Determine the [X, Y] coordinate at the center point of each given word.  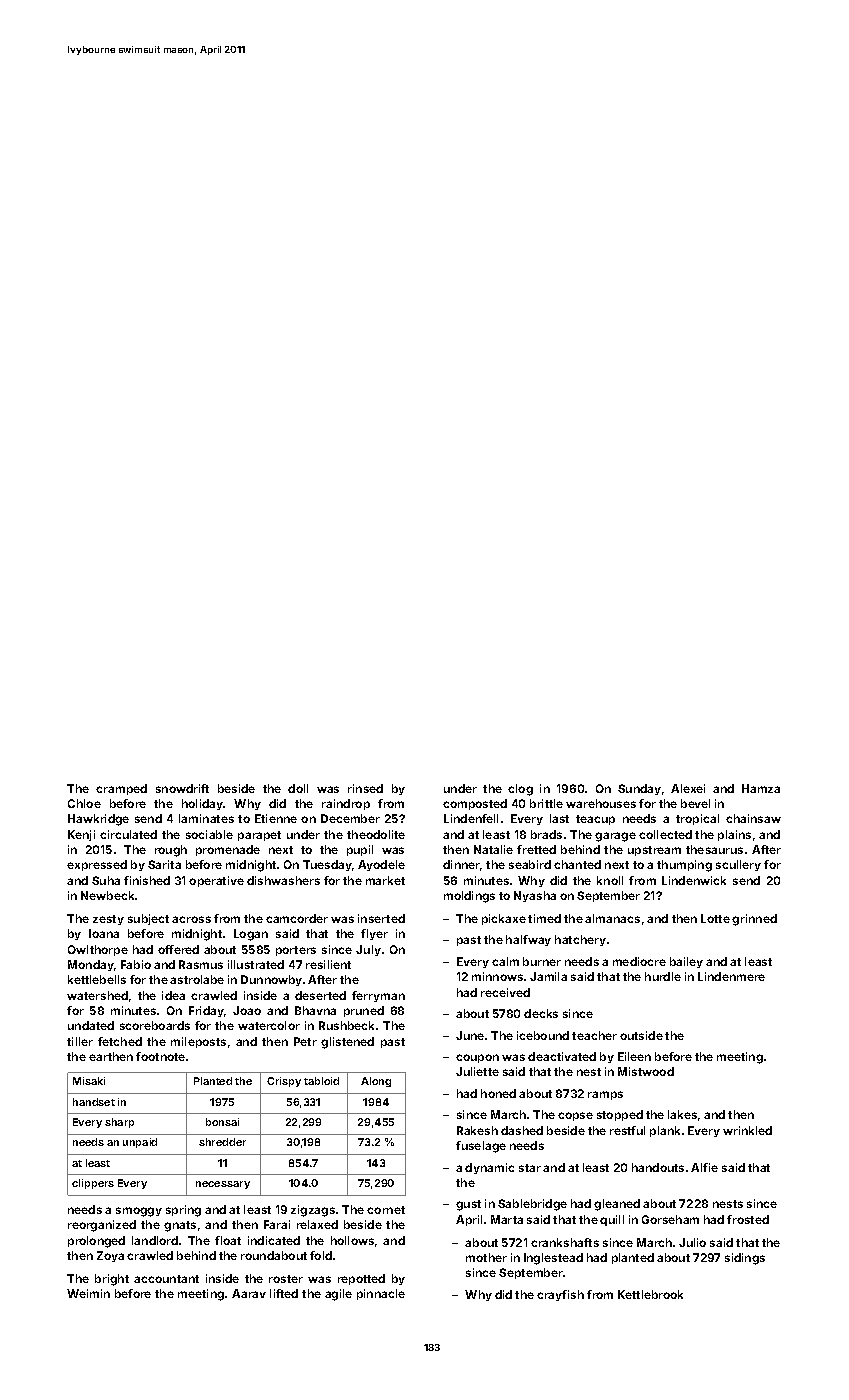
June [470, 1035]
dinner [461, 864]
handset [94, 1102]
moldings [469, 897]
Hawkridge [98, 820]
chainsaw [753, 818]
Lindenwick [694, 880]
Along [376, 1082]
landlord [155, 1240]
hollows [352, 1240]
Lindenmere [731, 976]
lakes [682, 1114]
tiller [80, 1041]
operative [216, 881]
